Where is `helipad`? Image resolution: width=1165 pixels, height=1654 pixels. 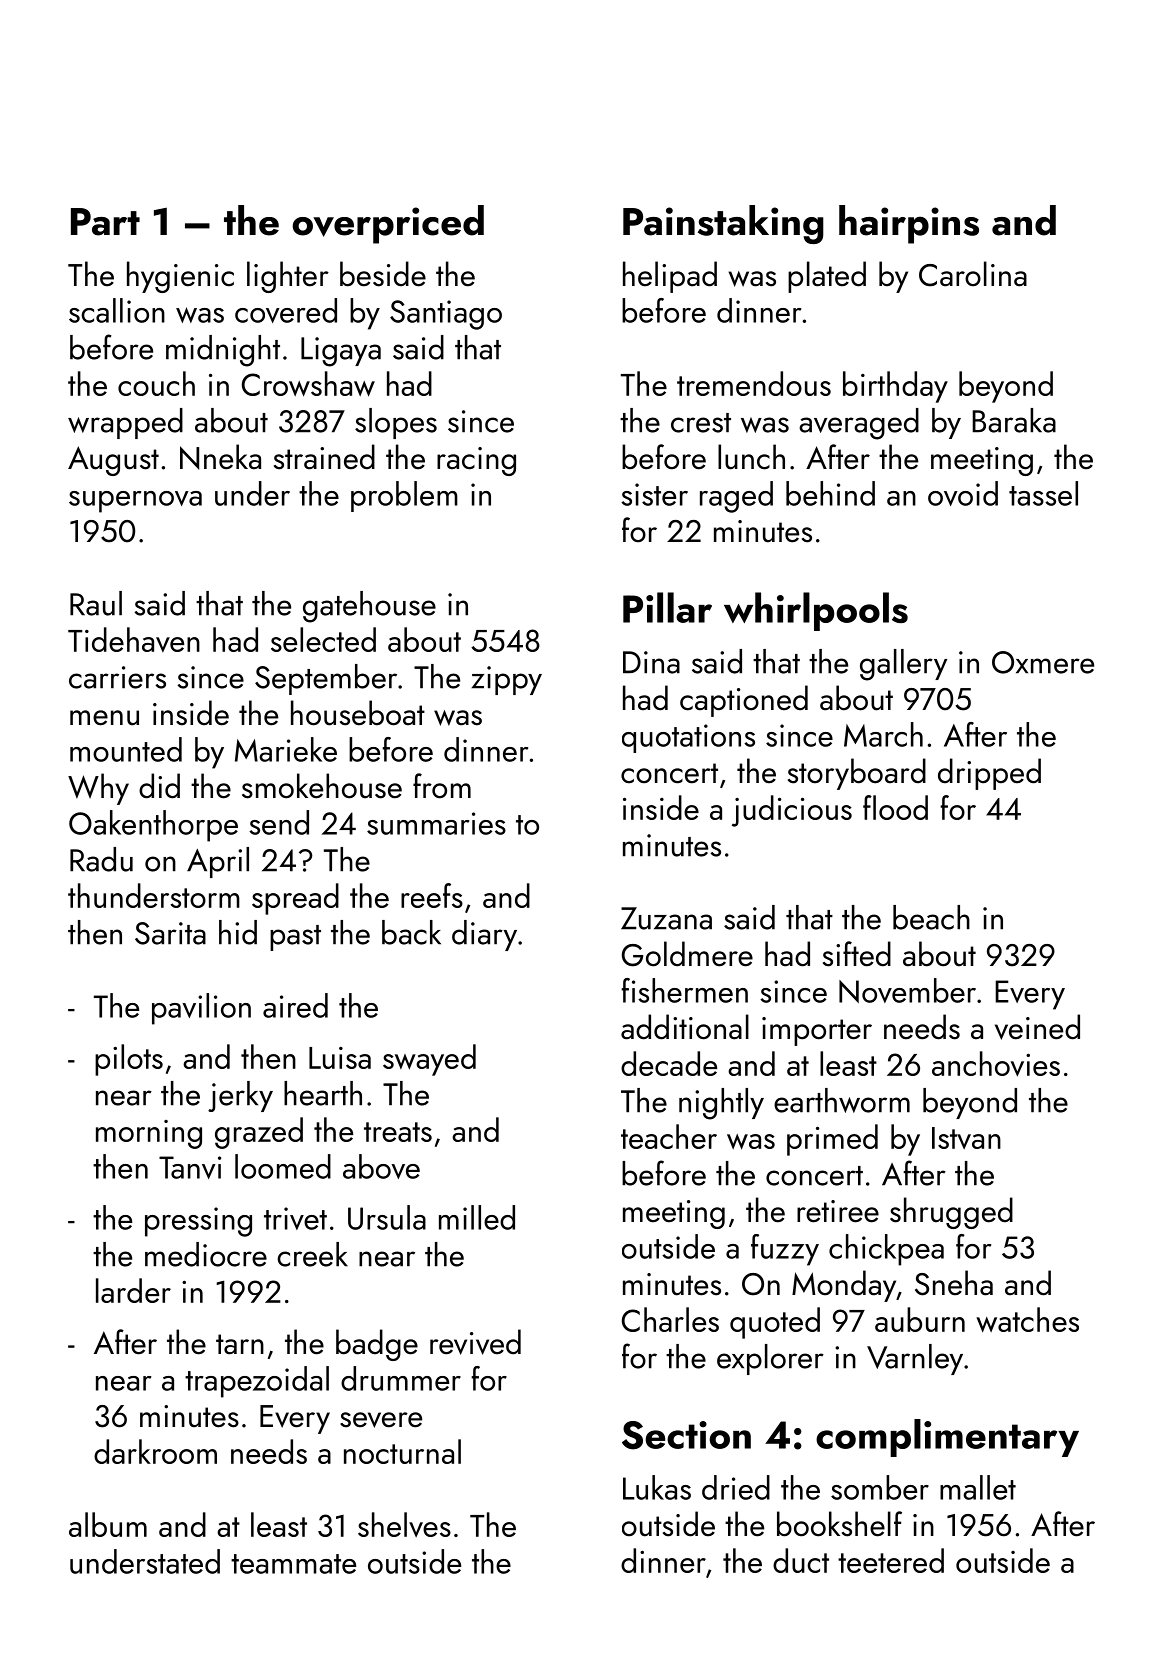
helipad is located at coordinates (670, 277).
